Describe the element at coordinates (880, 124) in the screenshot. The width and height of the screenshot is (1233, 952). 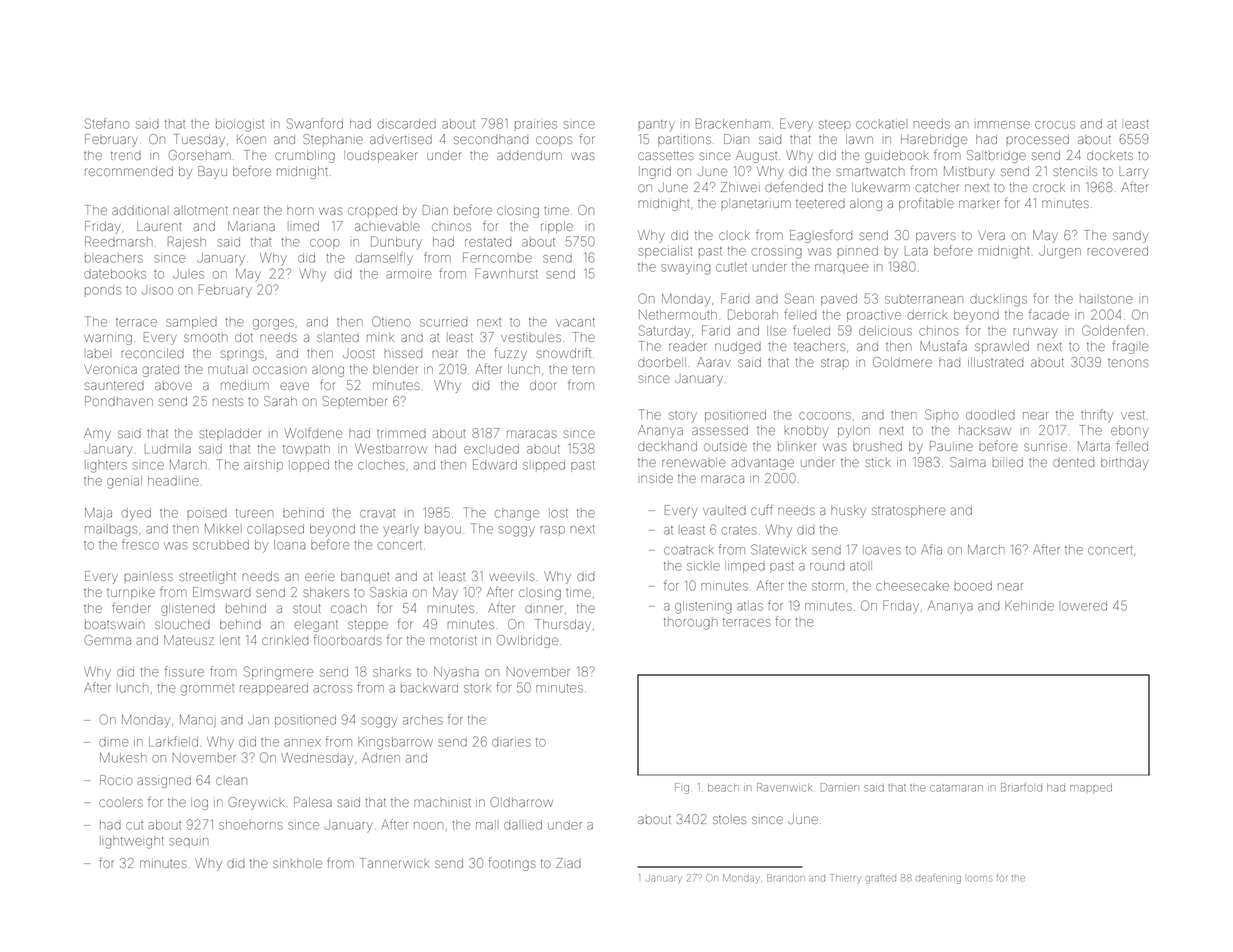
I see `cockatiel` at that location.
